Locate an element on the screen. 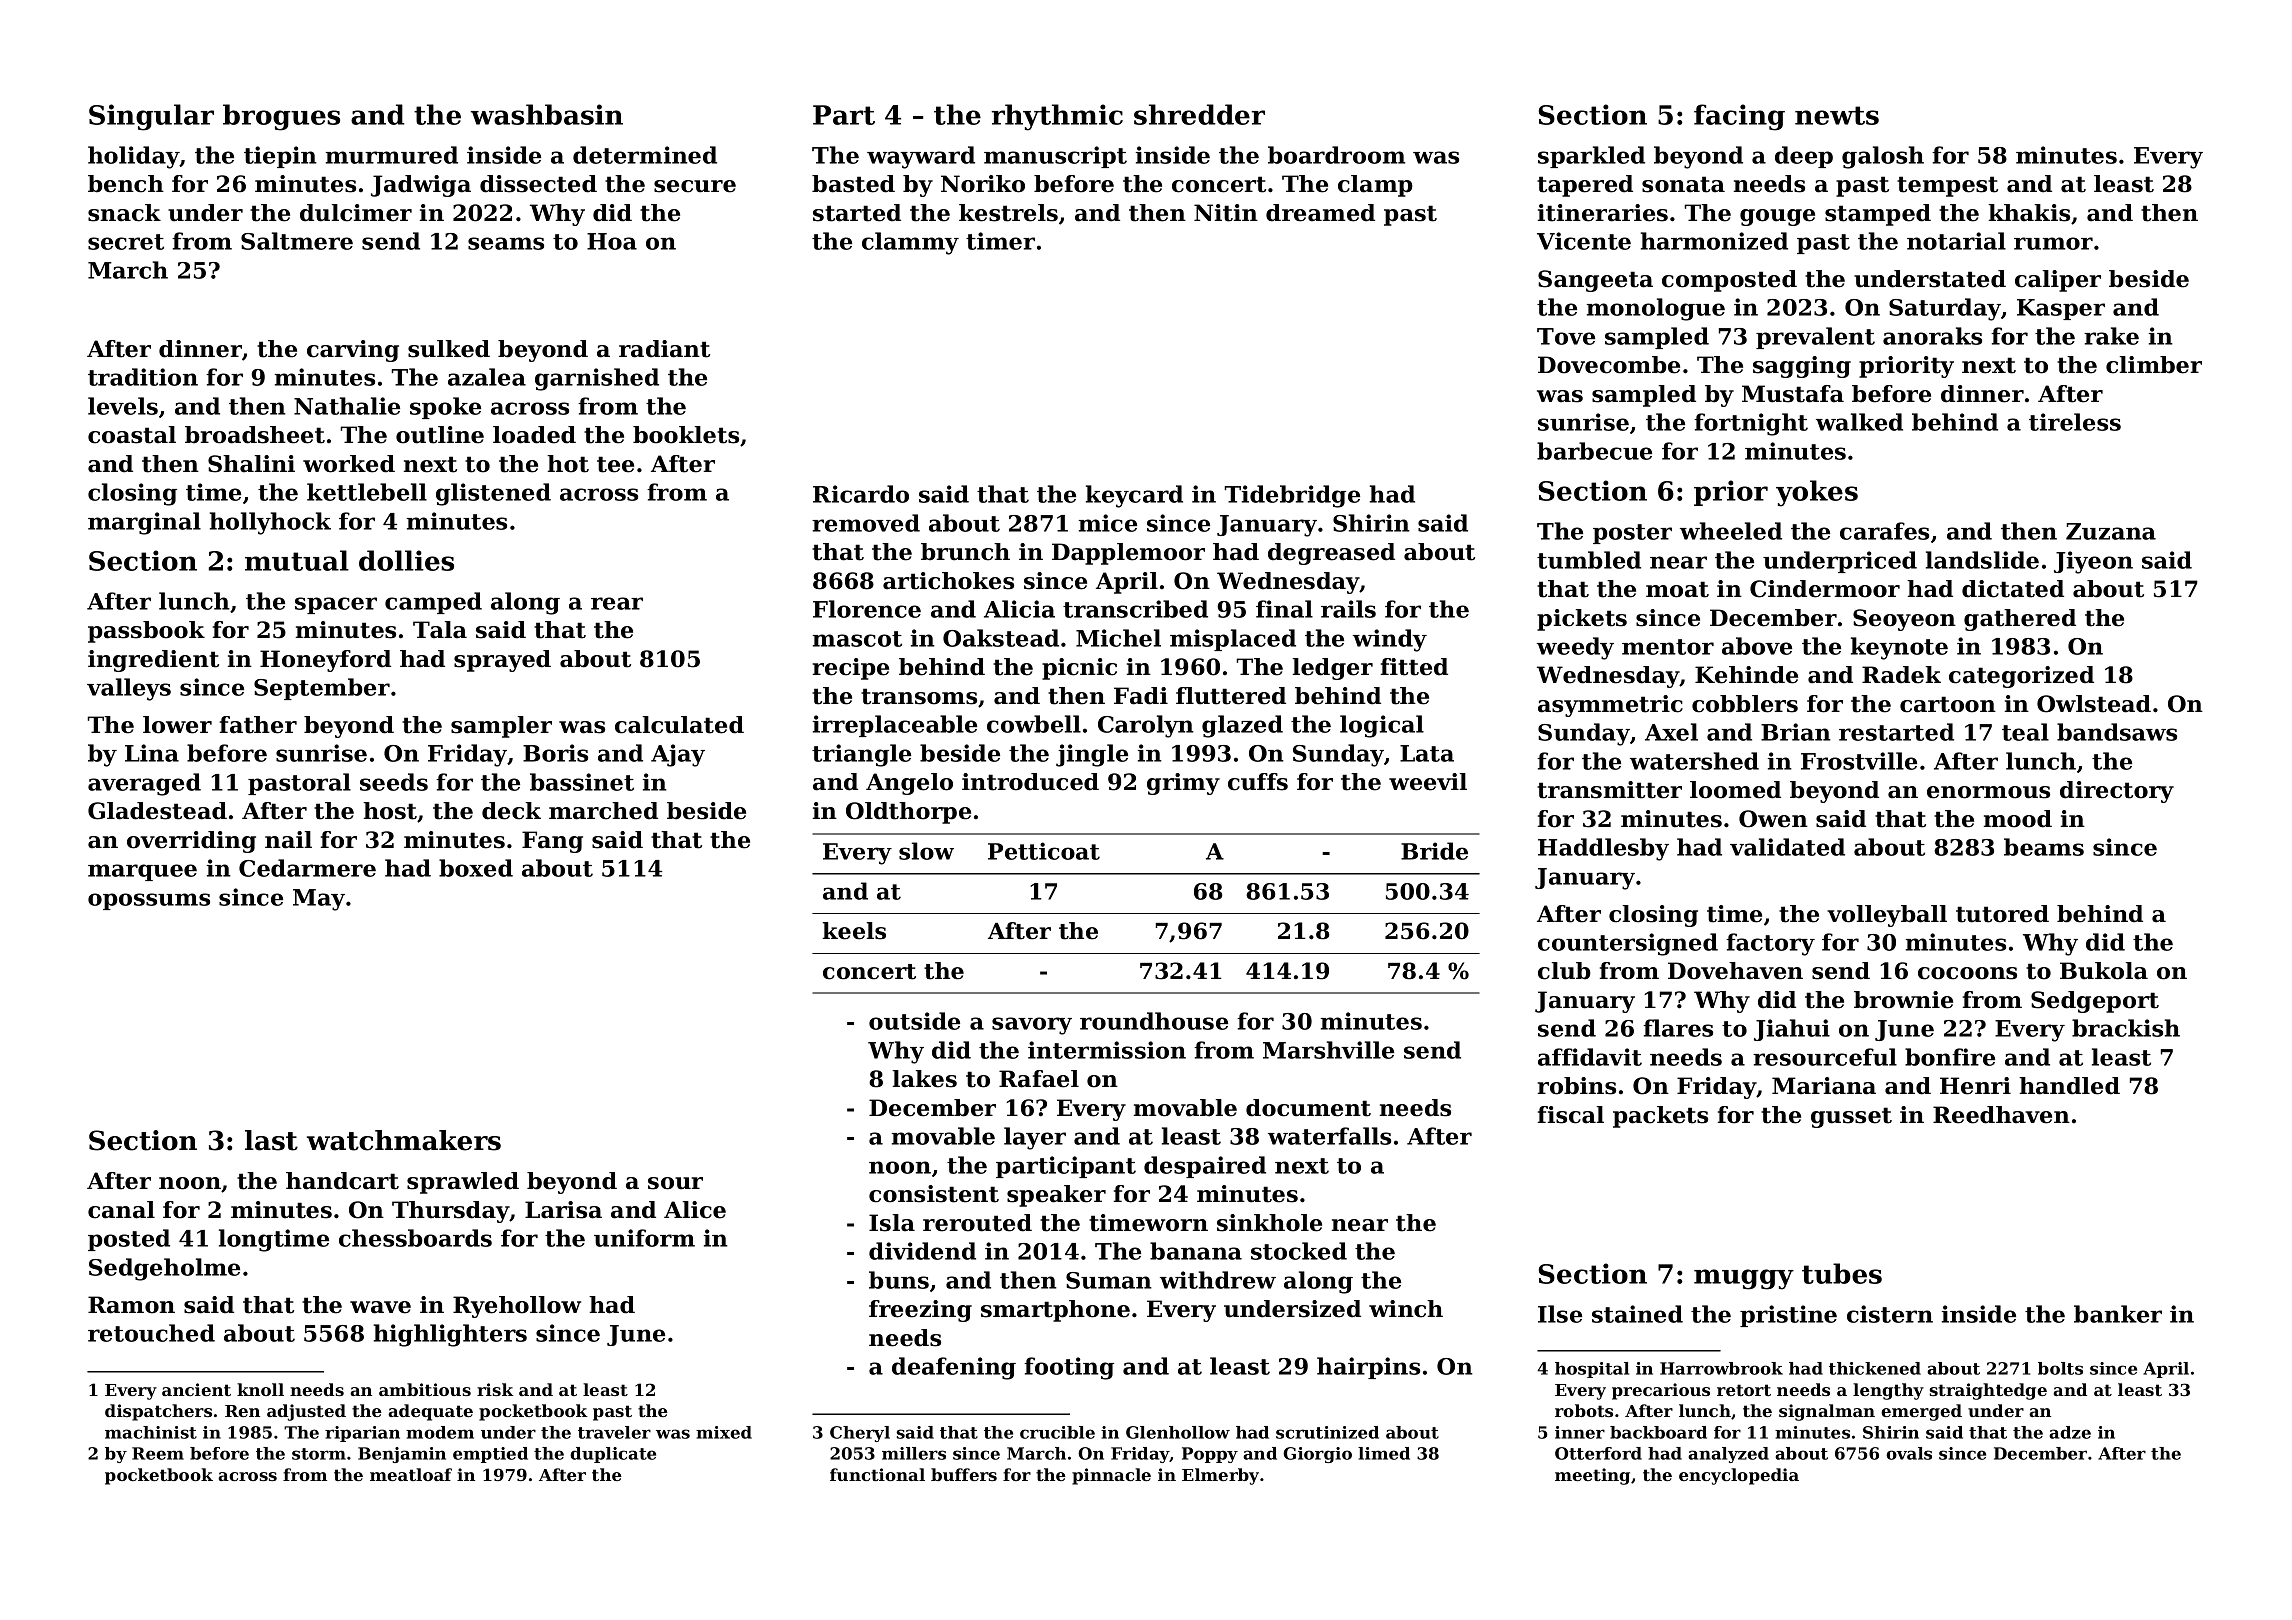  rhythmic is located at coordinates (1057, 117).
